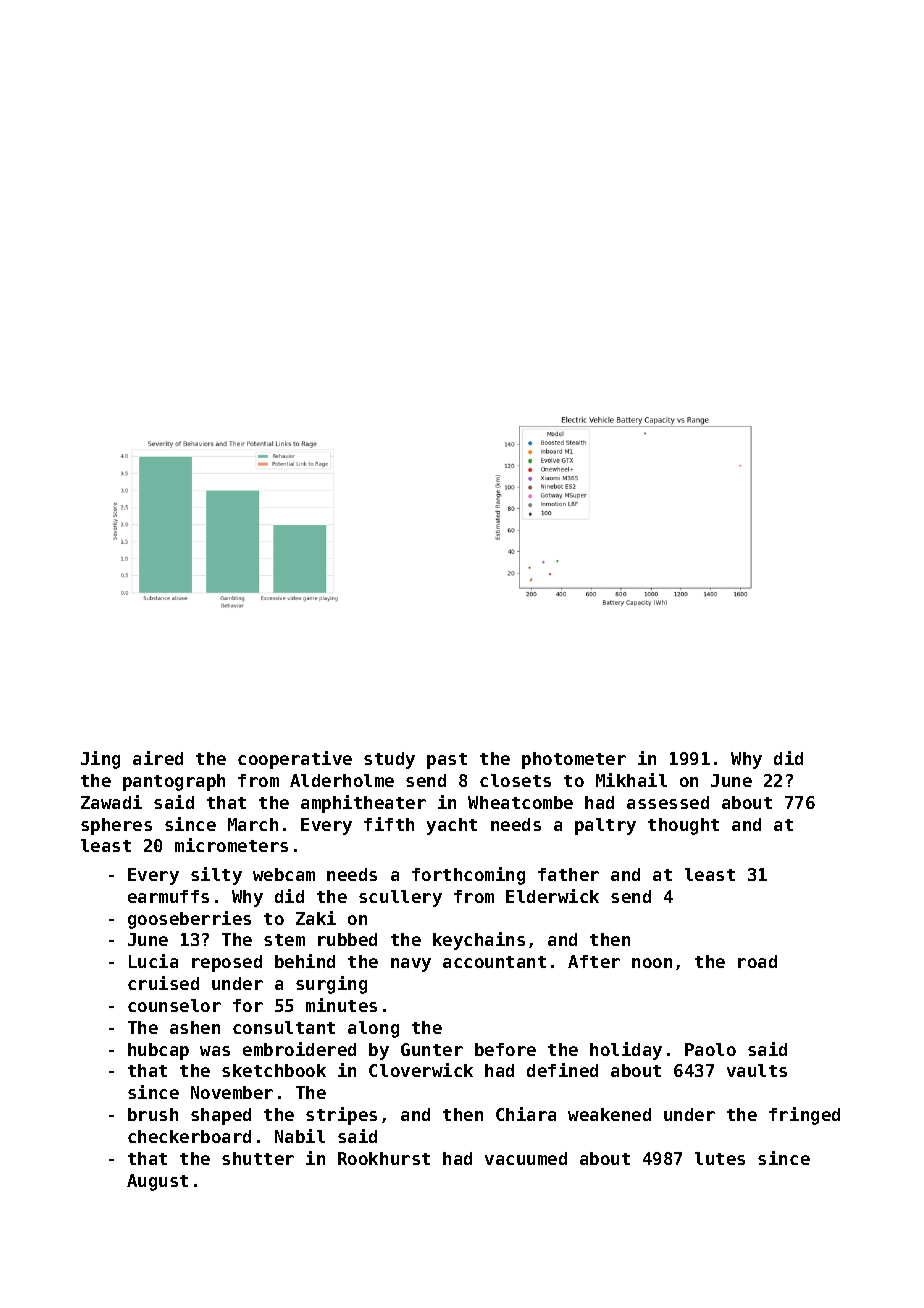 The height and width of the page is (1308, 924). I want to click on ashen, so click(195, 1027).
